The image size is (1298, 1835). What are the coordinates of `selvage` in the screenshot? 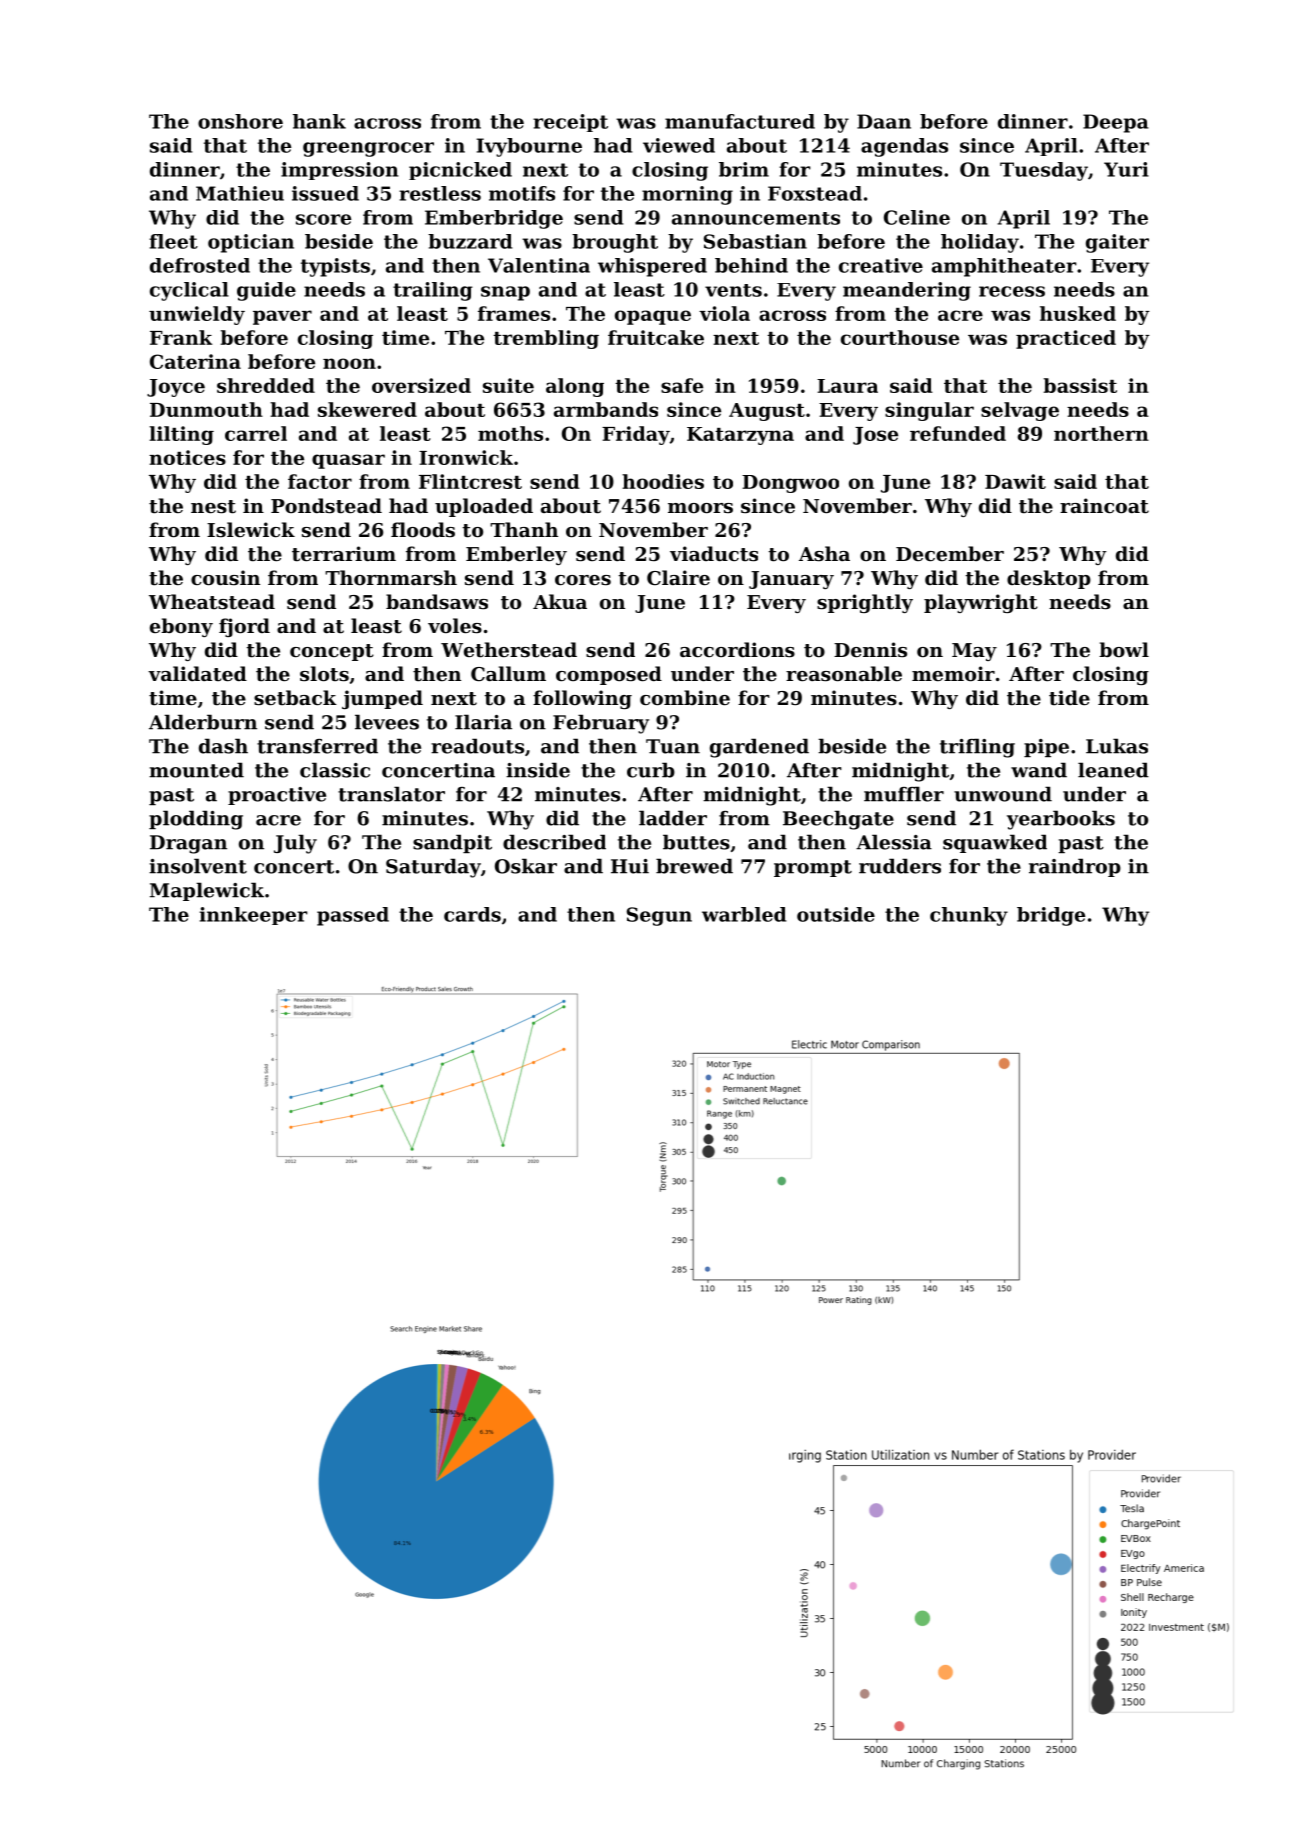 It's located at (1020, 411).
